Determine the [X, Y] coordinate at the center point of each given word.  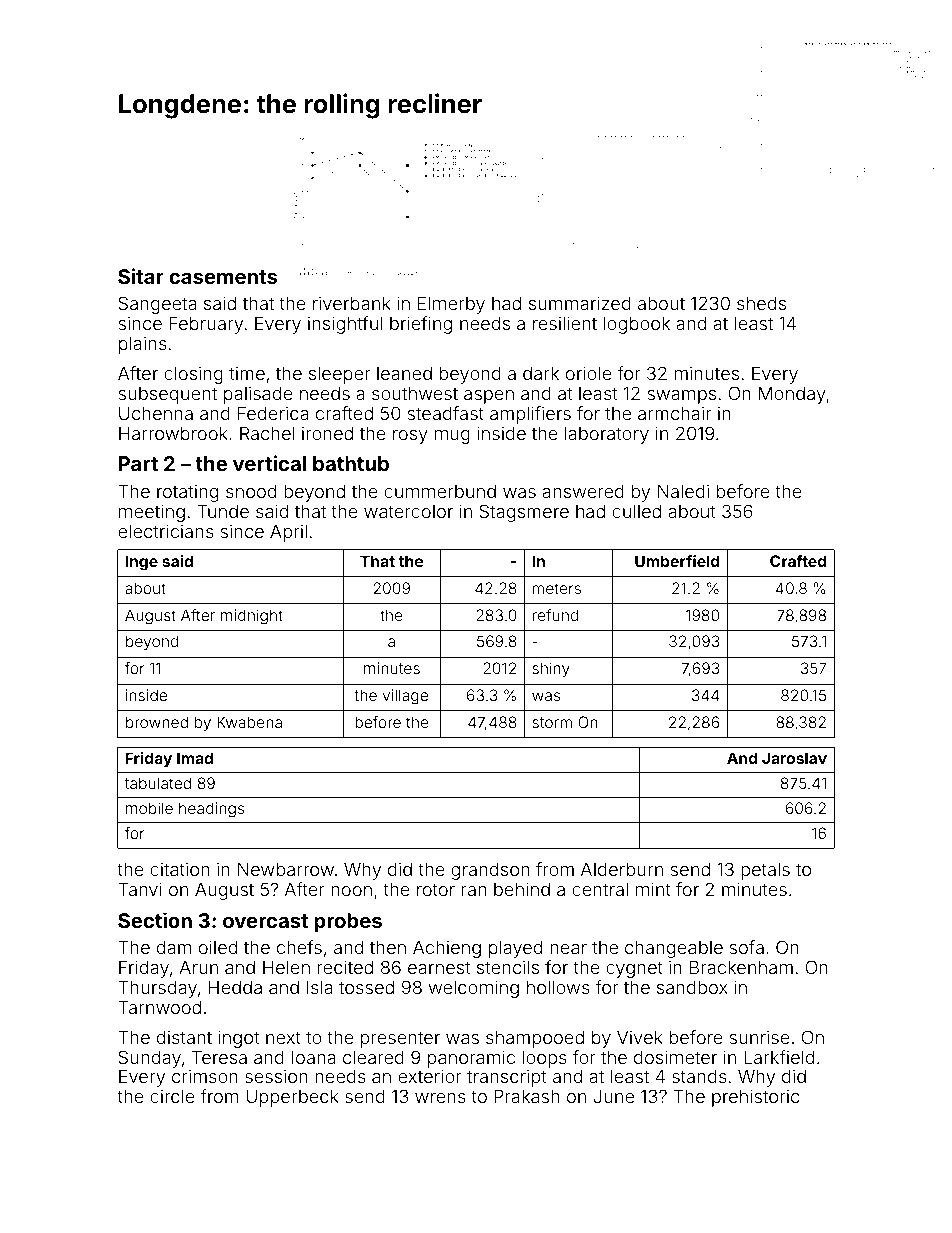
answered [583, 491]
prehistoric [755, 1098]
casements [223, 277]
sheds [761, 303]
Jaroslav [794, 758]
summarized [580, 303]
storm [552, 722]
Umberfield [677, 561]
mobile [149, 808]
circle [172, 1096]
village [405, 697]
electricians [166, 531]
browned [157, 722]
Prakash [526, 1096]
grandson [490, 871]
